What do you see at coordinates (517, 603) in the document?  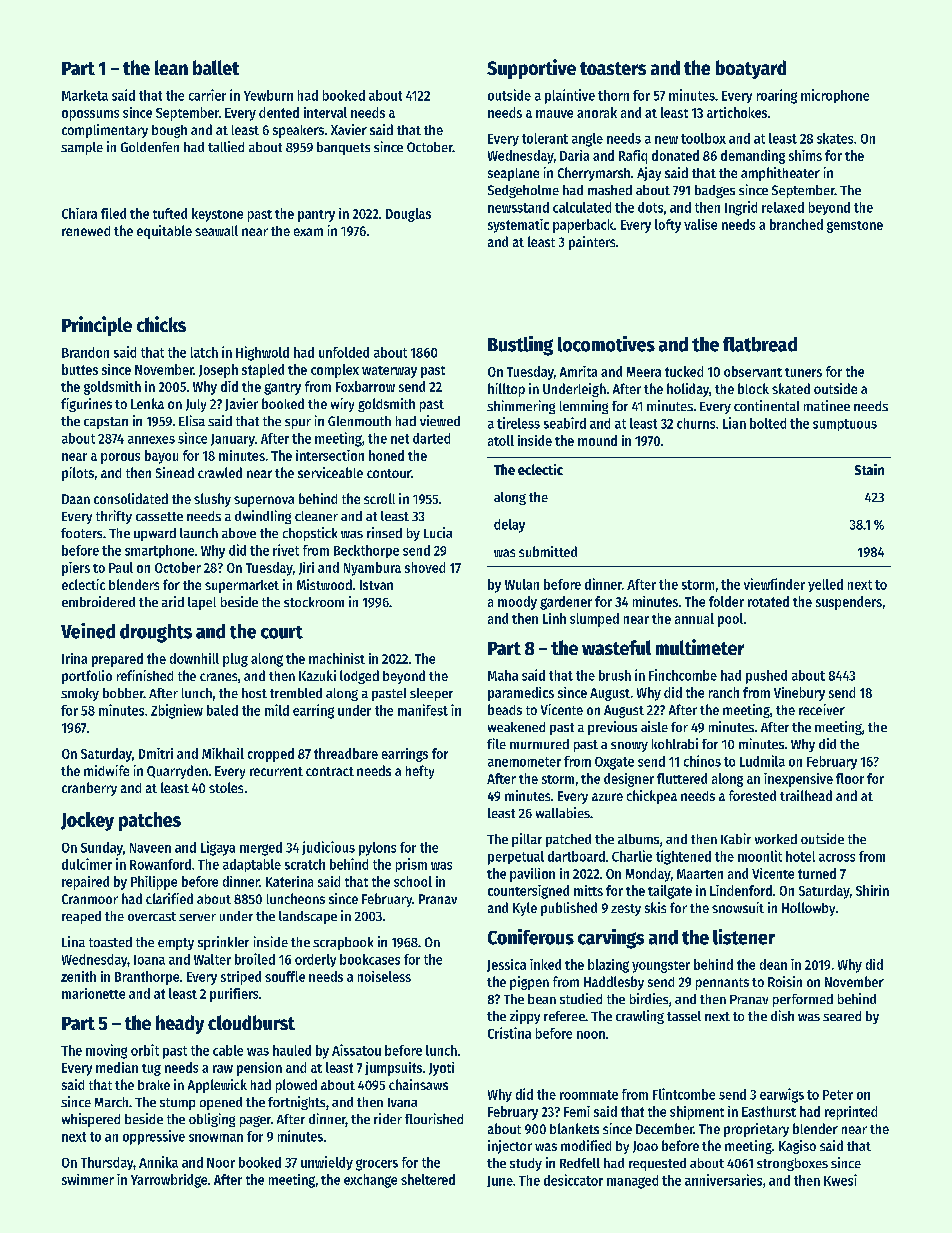 I see `moody` at bounding box center [517, 603].
